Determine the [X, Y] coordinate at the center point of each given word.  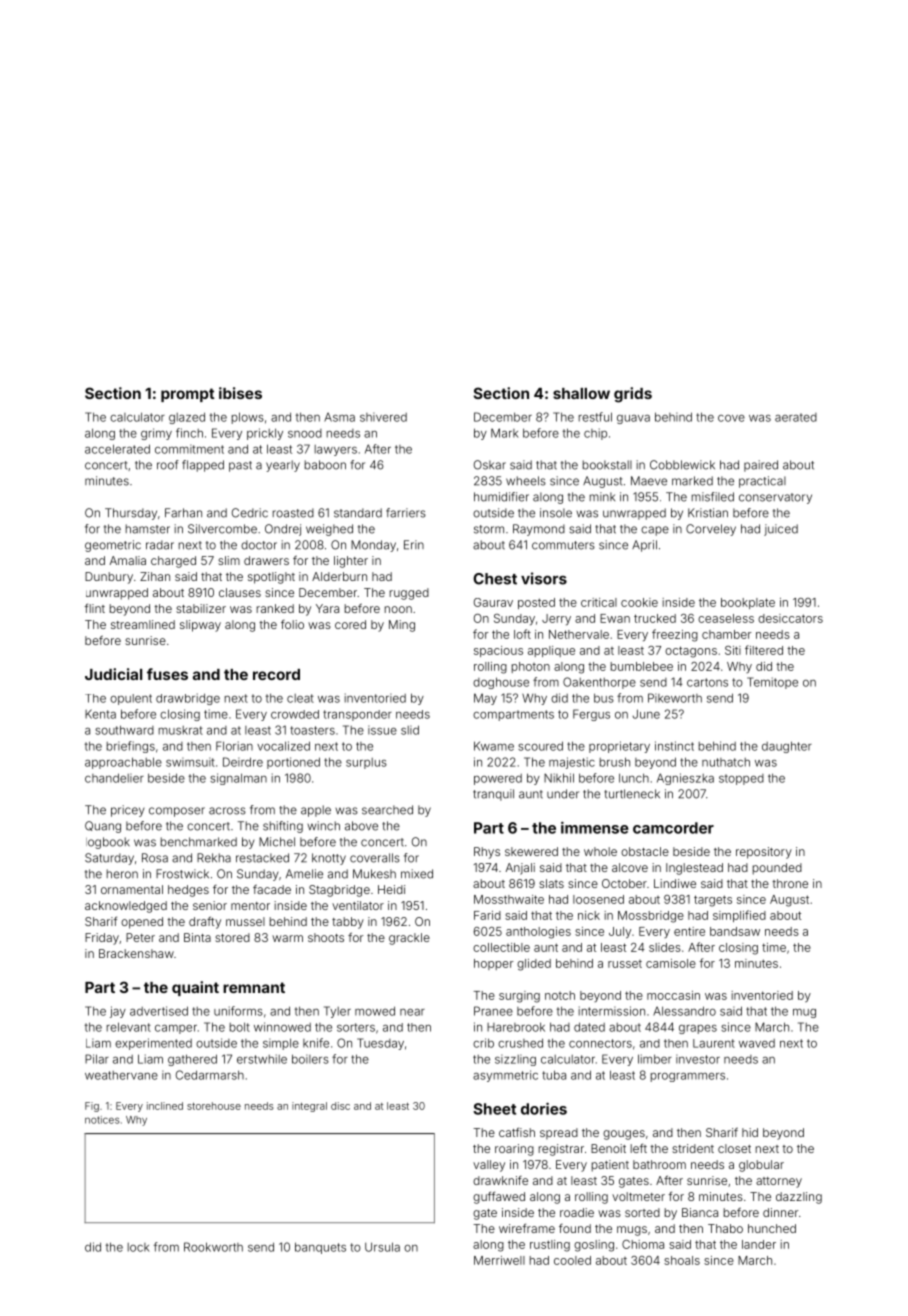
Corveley [711, 530]
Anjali [520, 869]
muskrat [181, 730]
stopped [741, 779]
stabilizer [201, 608]
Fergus [591, 715]
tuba [554, 1075]
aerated [796, 417]
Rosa [155, 858]
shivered [383, 417]
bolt [240, 1027]
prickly [265, 434]
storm [489, 529]
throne [790, 883]
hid [750, 1132]
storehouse [214, 1106]
